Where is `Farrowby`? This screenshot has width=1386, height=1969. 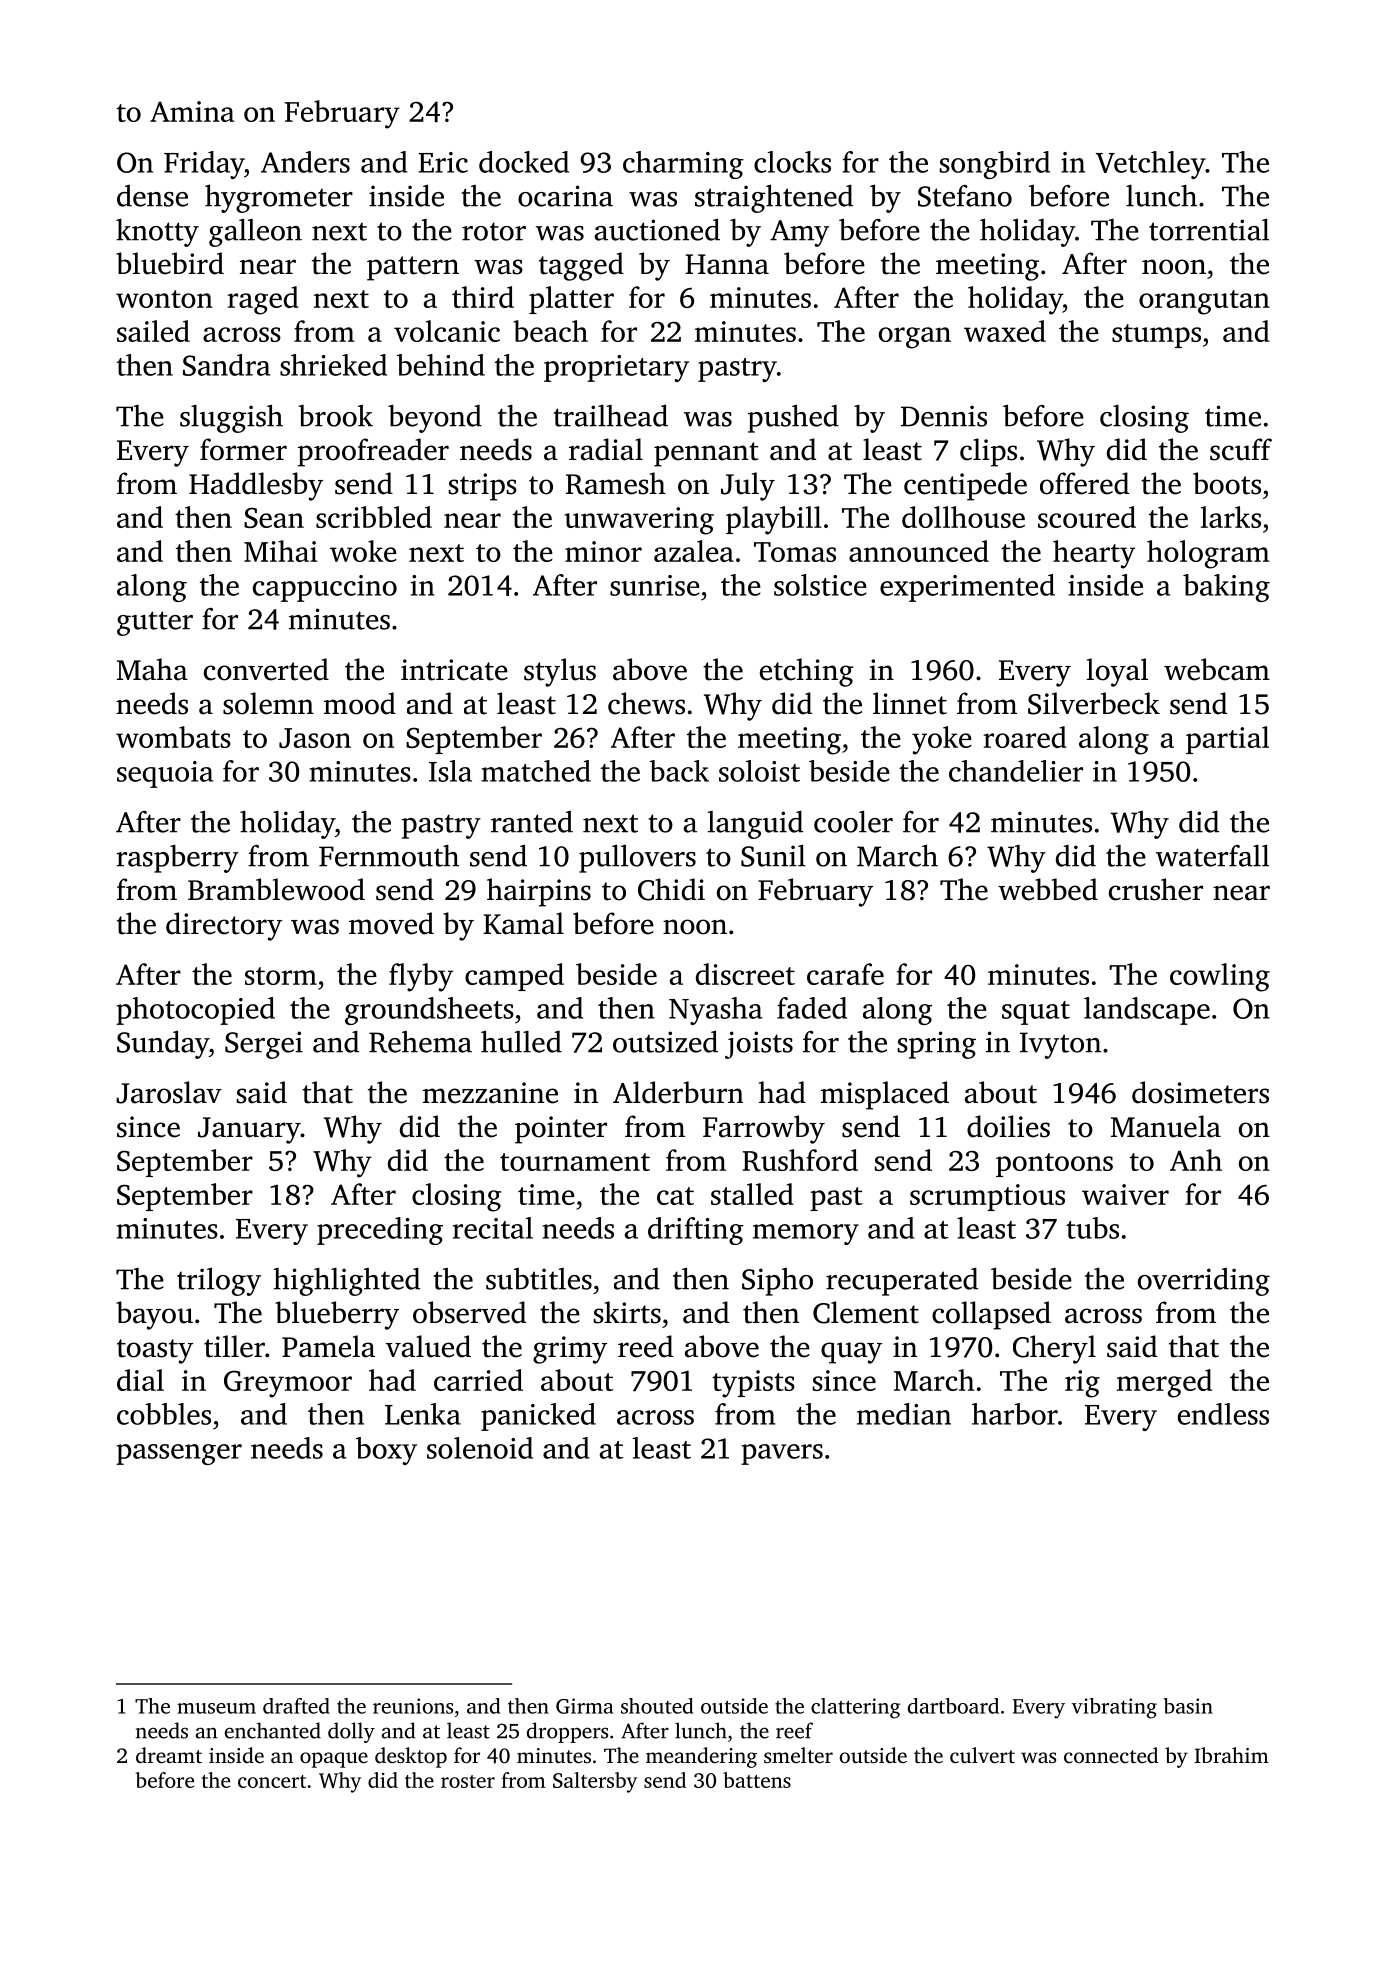 Farrowby is located at coordinates (764, 1129).
